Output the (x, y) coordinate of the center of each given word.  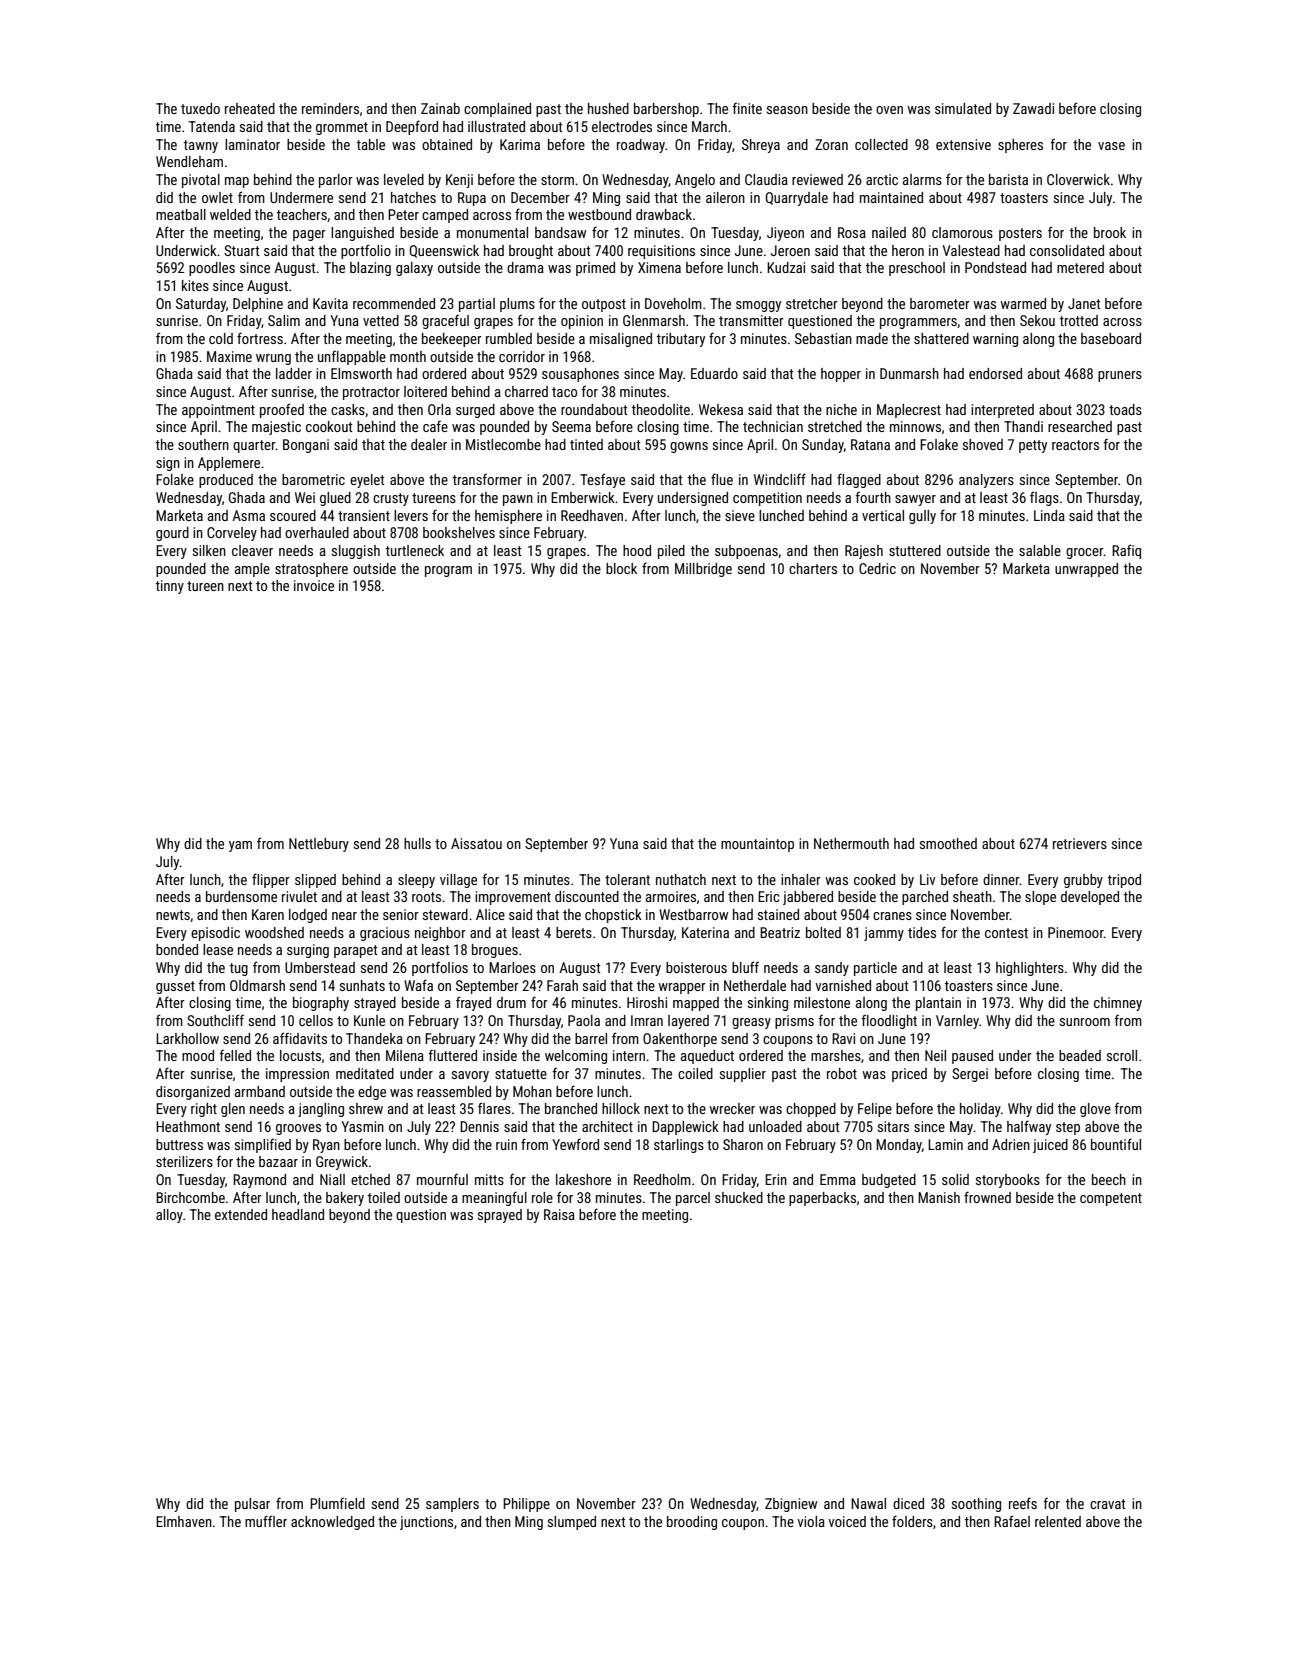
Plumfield (337, 1503)
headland (298, 1214)
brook (1110, 232)
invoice (314, 585)
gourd (172, 534)
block (621, 568)
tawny (201, 146)
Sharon (743, 1144)
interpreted (1002, 411)
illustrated (496, 126)
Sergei (970, 1075)
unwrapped (1086, 570)
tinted (586, 444)
